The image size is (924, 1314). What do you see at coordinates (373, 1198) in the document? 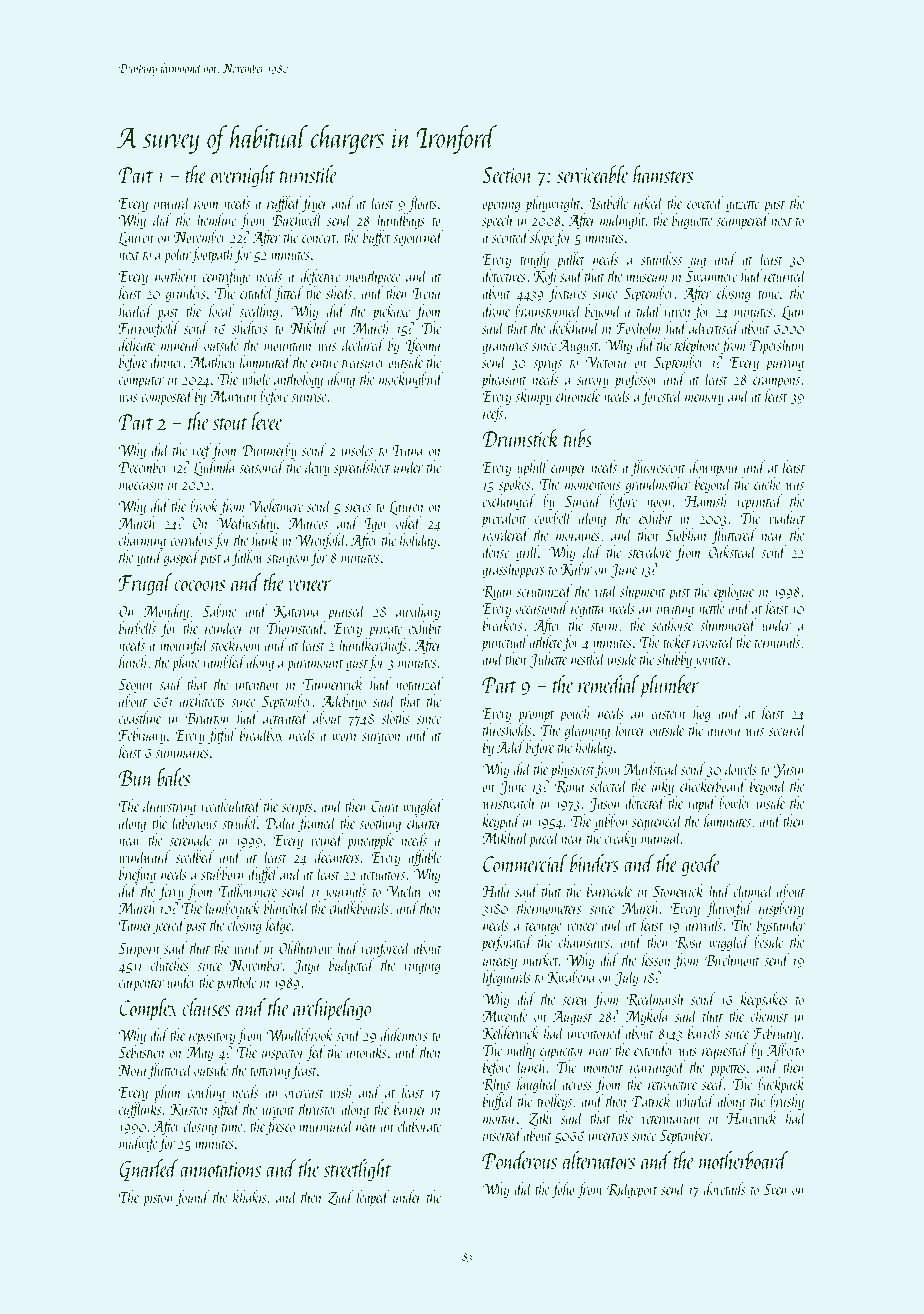
I see `leaped` at bounding box center [373, 1198].
